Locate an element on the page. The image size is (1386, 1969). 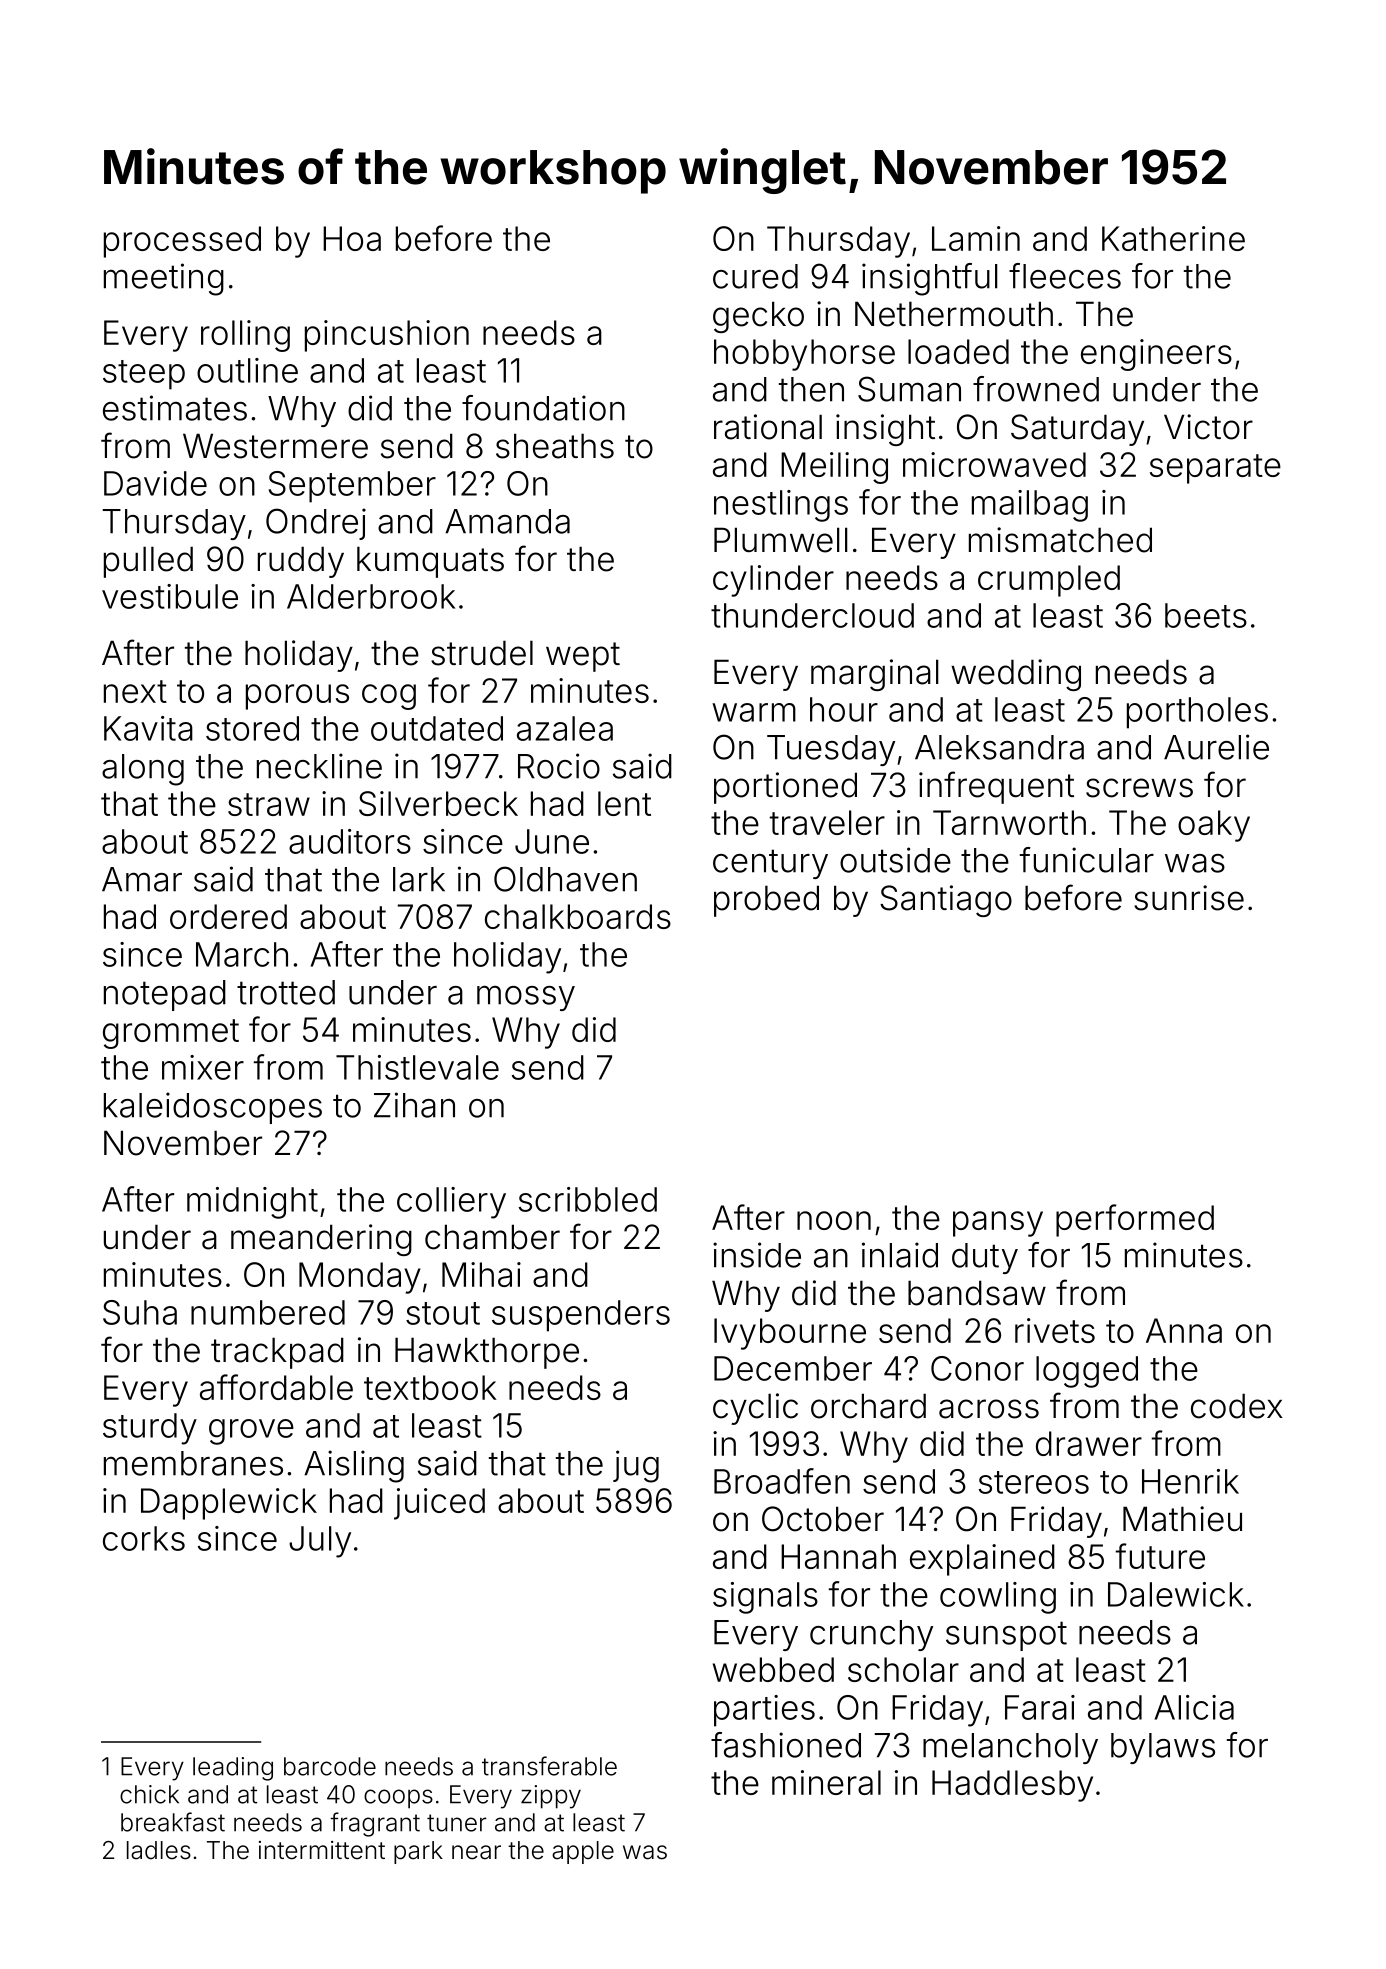
beets is located at coordinates (1206, 615).
